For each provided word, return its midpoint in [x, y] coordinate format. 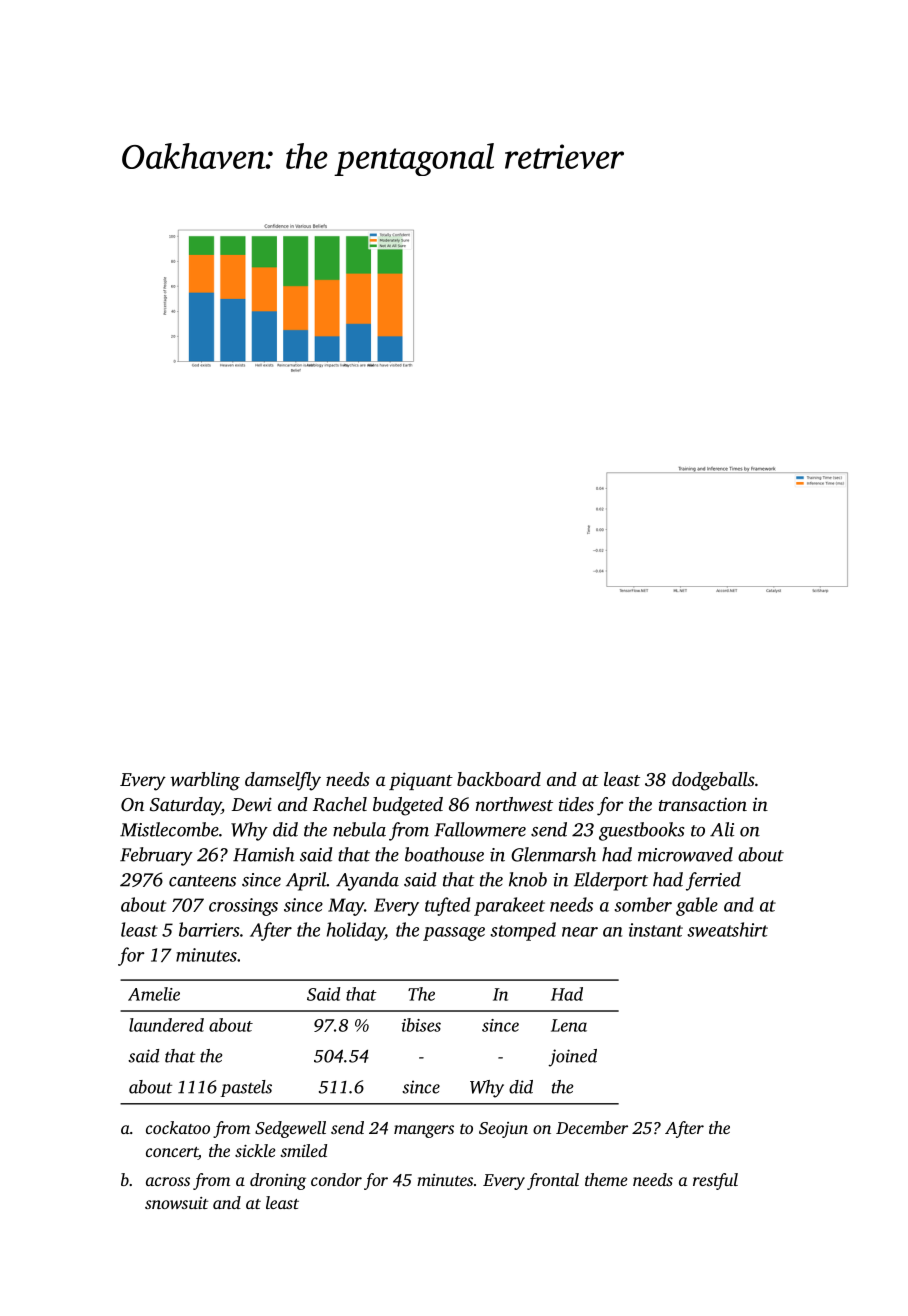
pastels [246, 1088]
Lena [569, 1025]
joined [572, 1058]
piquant [421, 781]
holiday [356, 931]
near [580, 932]
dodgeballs [713, 781]
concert [172, 1153]
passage [454, 934]
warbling [205, 781]
